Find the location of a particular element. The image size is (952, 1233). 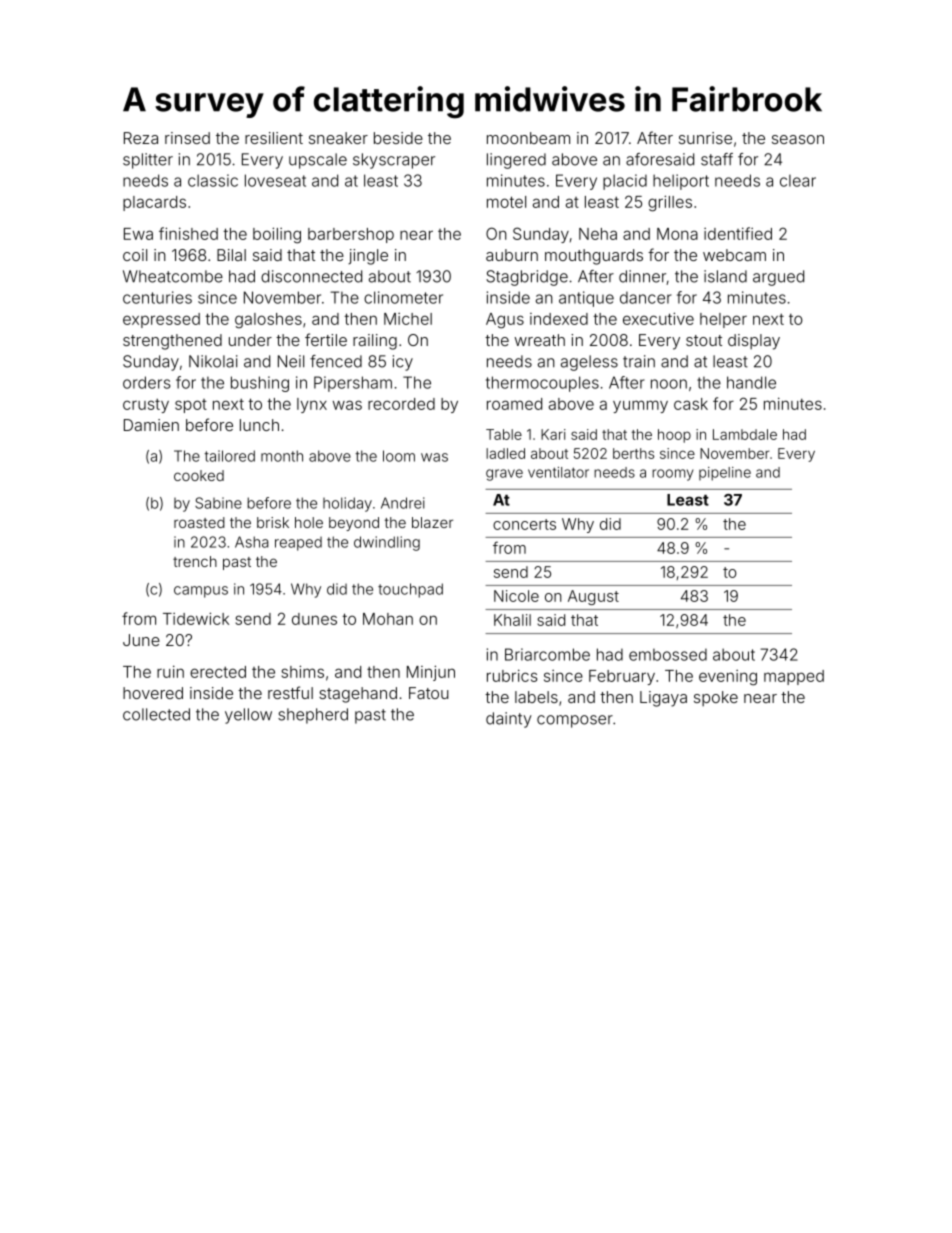

dainty is located at coordinates (509, 720).
